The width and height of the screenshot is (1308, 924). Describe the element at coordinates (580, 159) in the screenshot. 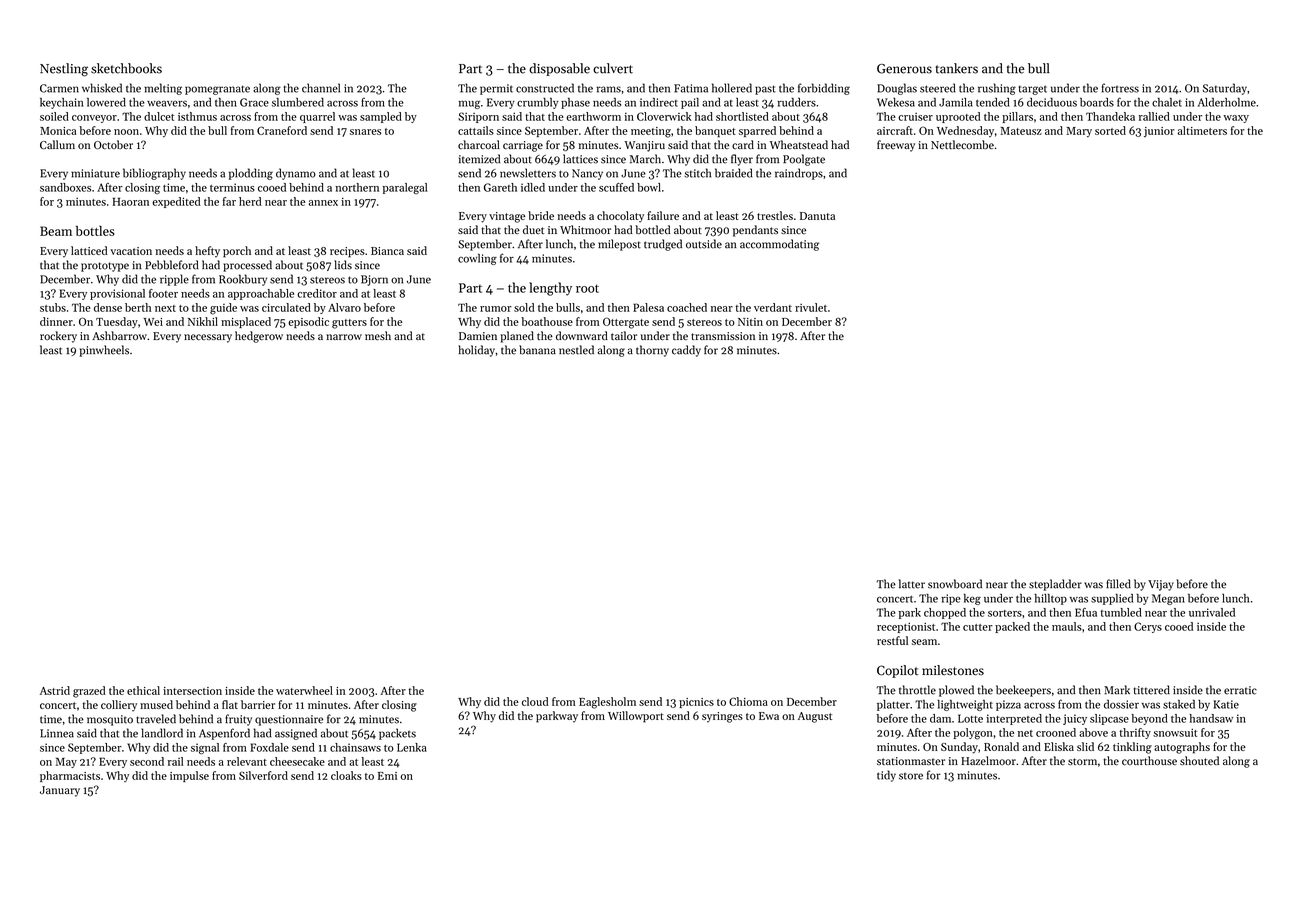

I see `lattices` at that location.
